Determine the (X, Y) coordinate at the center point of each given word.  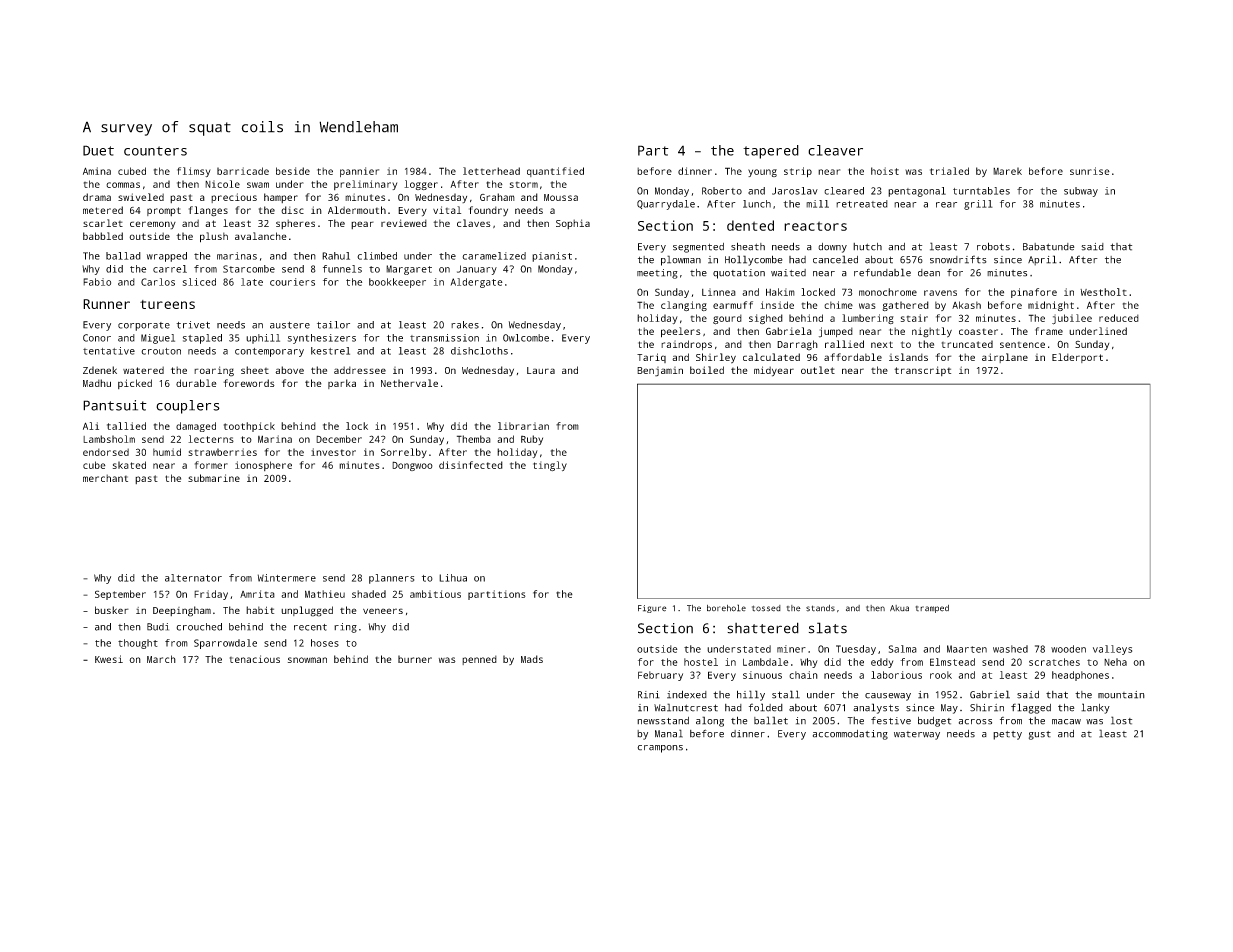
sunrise (1090, 171)
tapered (771, 152)
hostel (701, 662)
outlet (818, 370)
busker (112, 610)
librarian (523, 426)
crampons (660, 749)
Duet (98, 150)
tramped (932, 609)
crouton (161, 351)
